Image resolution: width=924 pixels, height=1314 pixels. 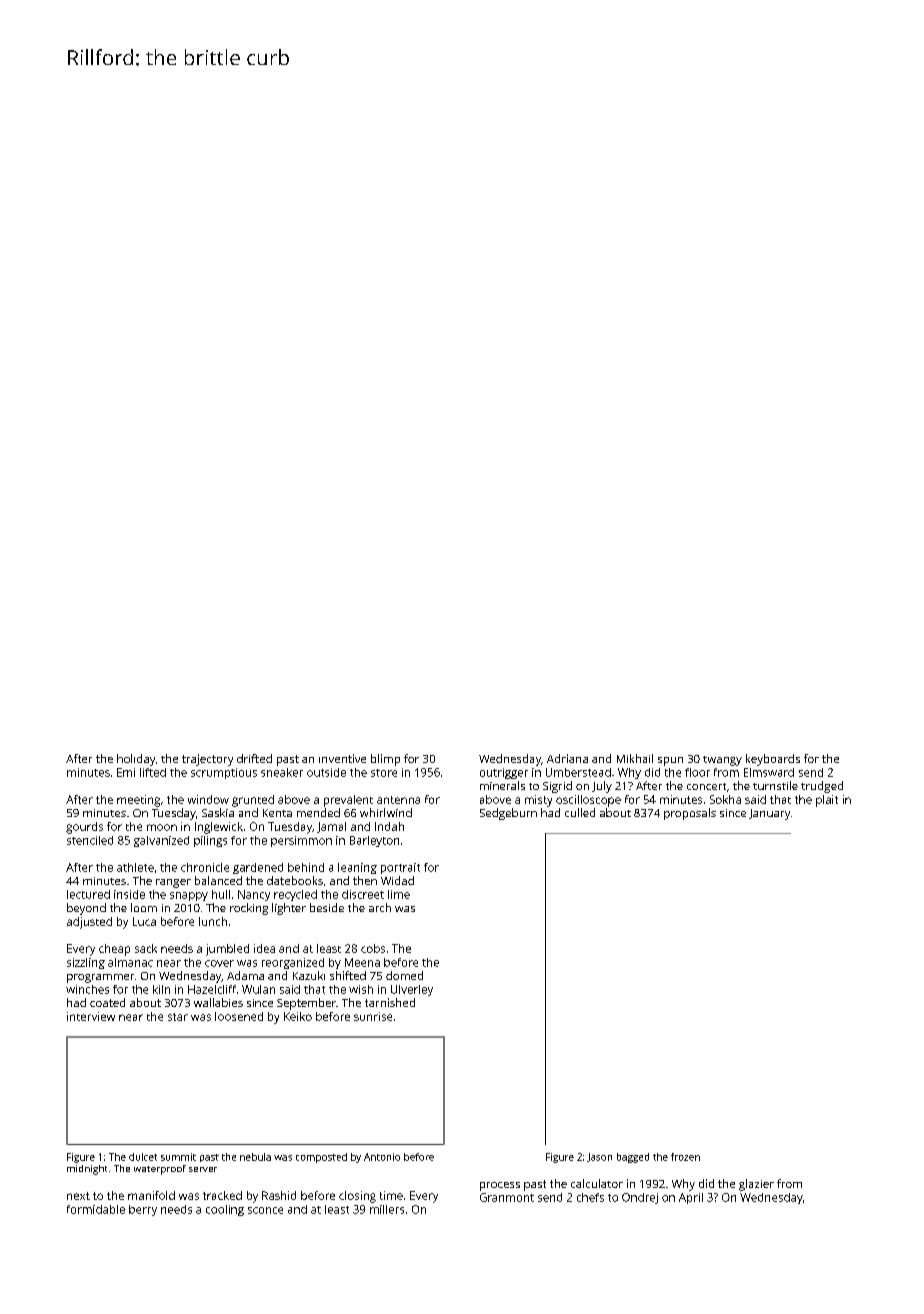 What do you see at coordinates (769, 814) in the document?
I see `January` at bounding box center [769, 814].
